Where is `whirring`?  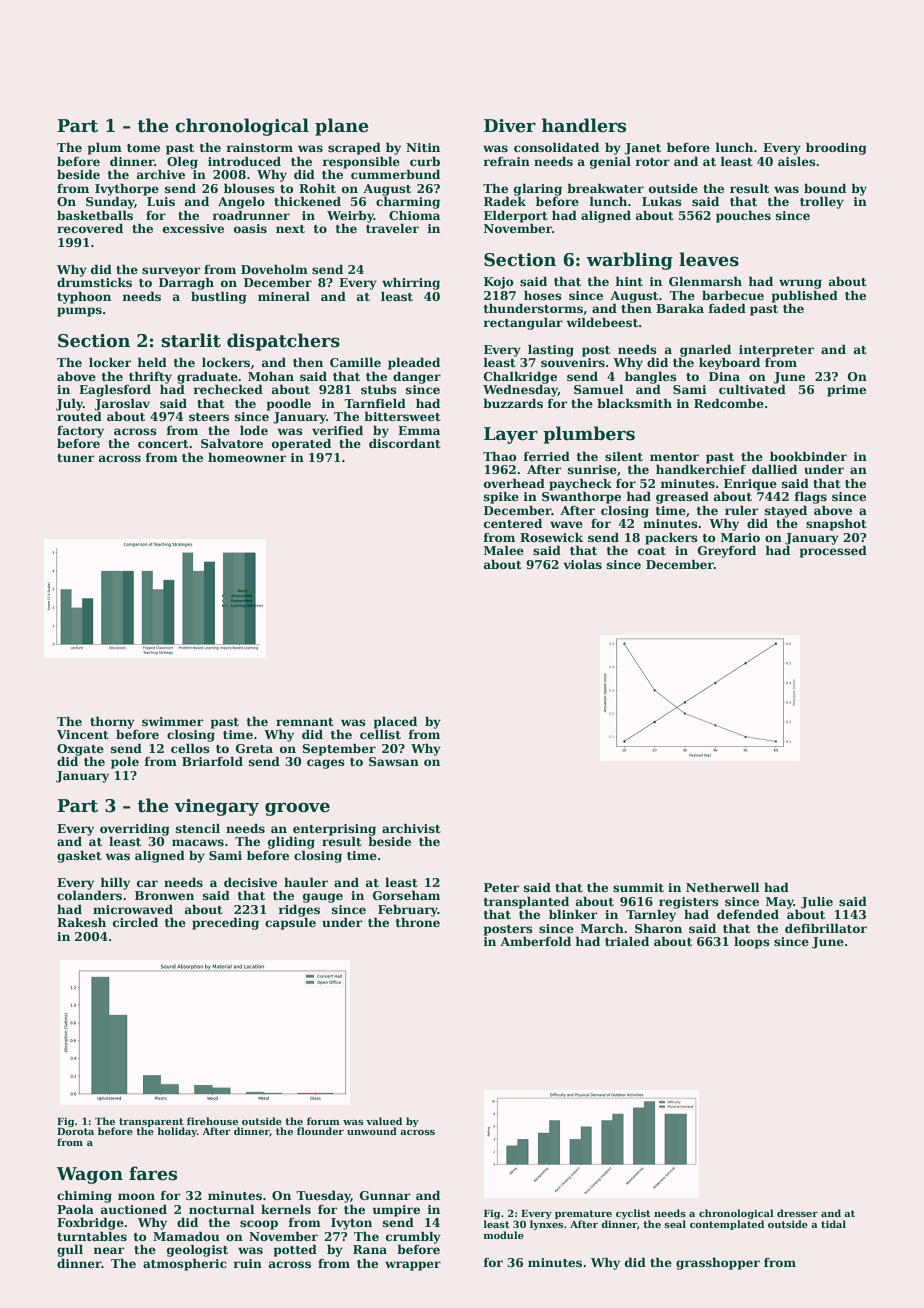
whirring is located at coordinates (411, 283).
